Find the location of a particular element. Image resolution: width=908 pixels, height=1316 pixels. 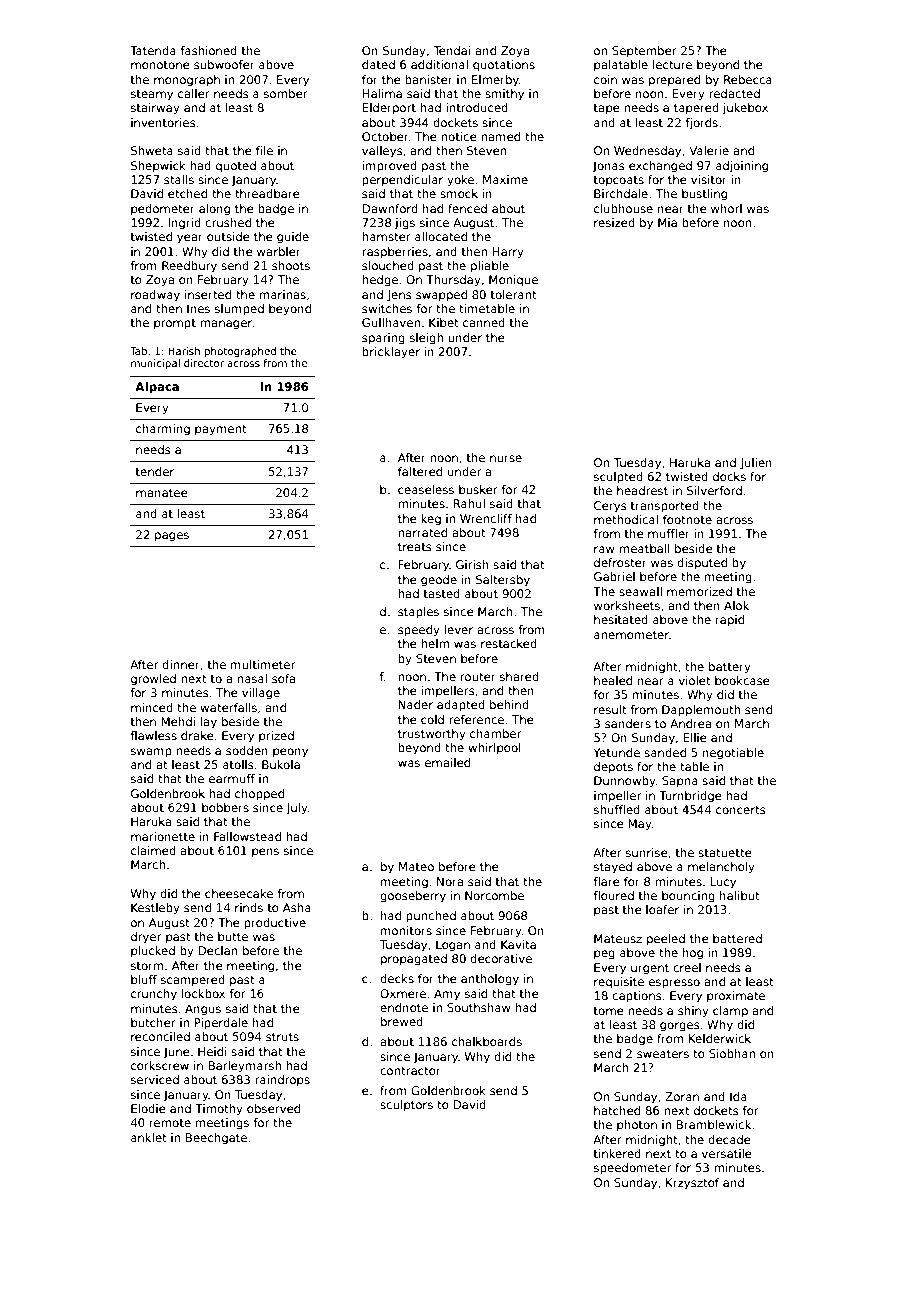

crunchy is located at coordinates (154, 995).
